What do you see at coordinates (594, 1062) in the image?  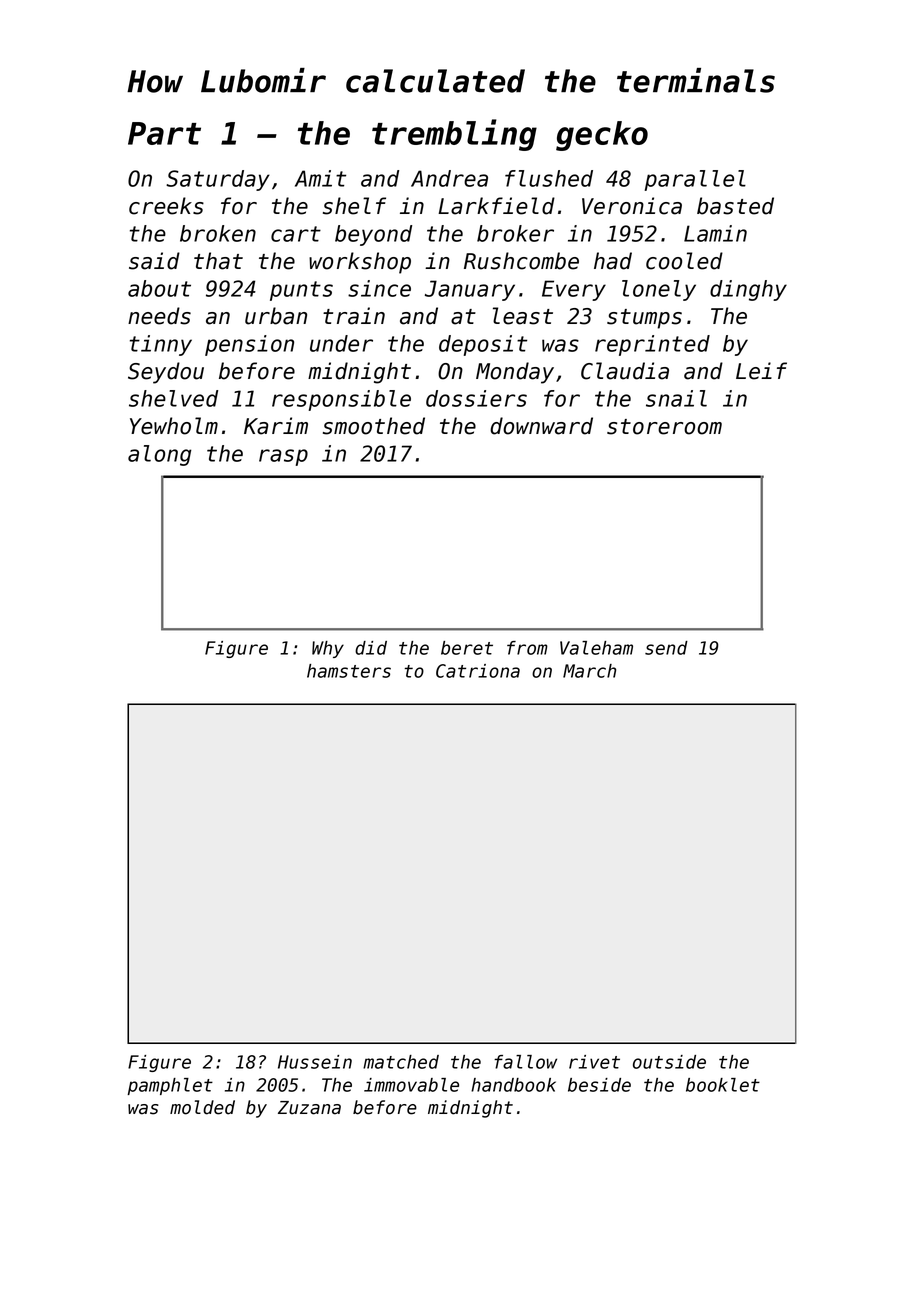 I see `rivet` at bounding box center [594, 1062].
